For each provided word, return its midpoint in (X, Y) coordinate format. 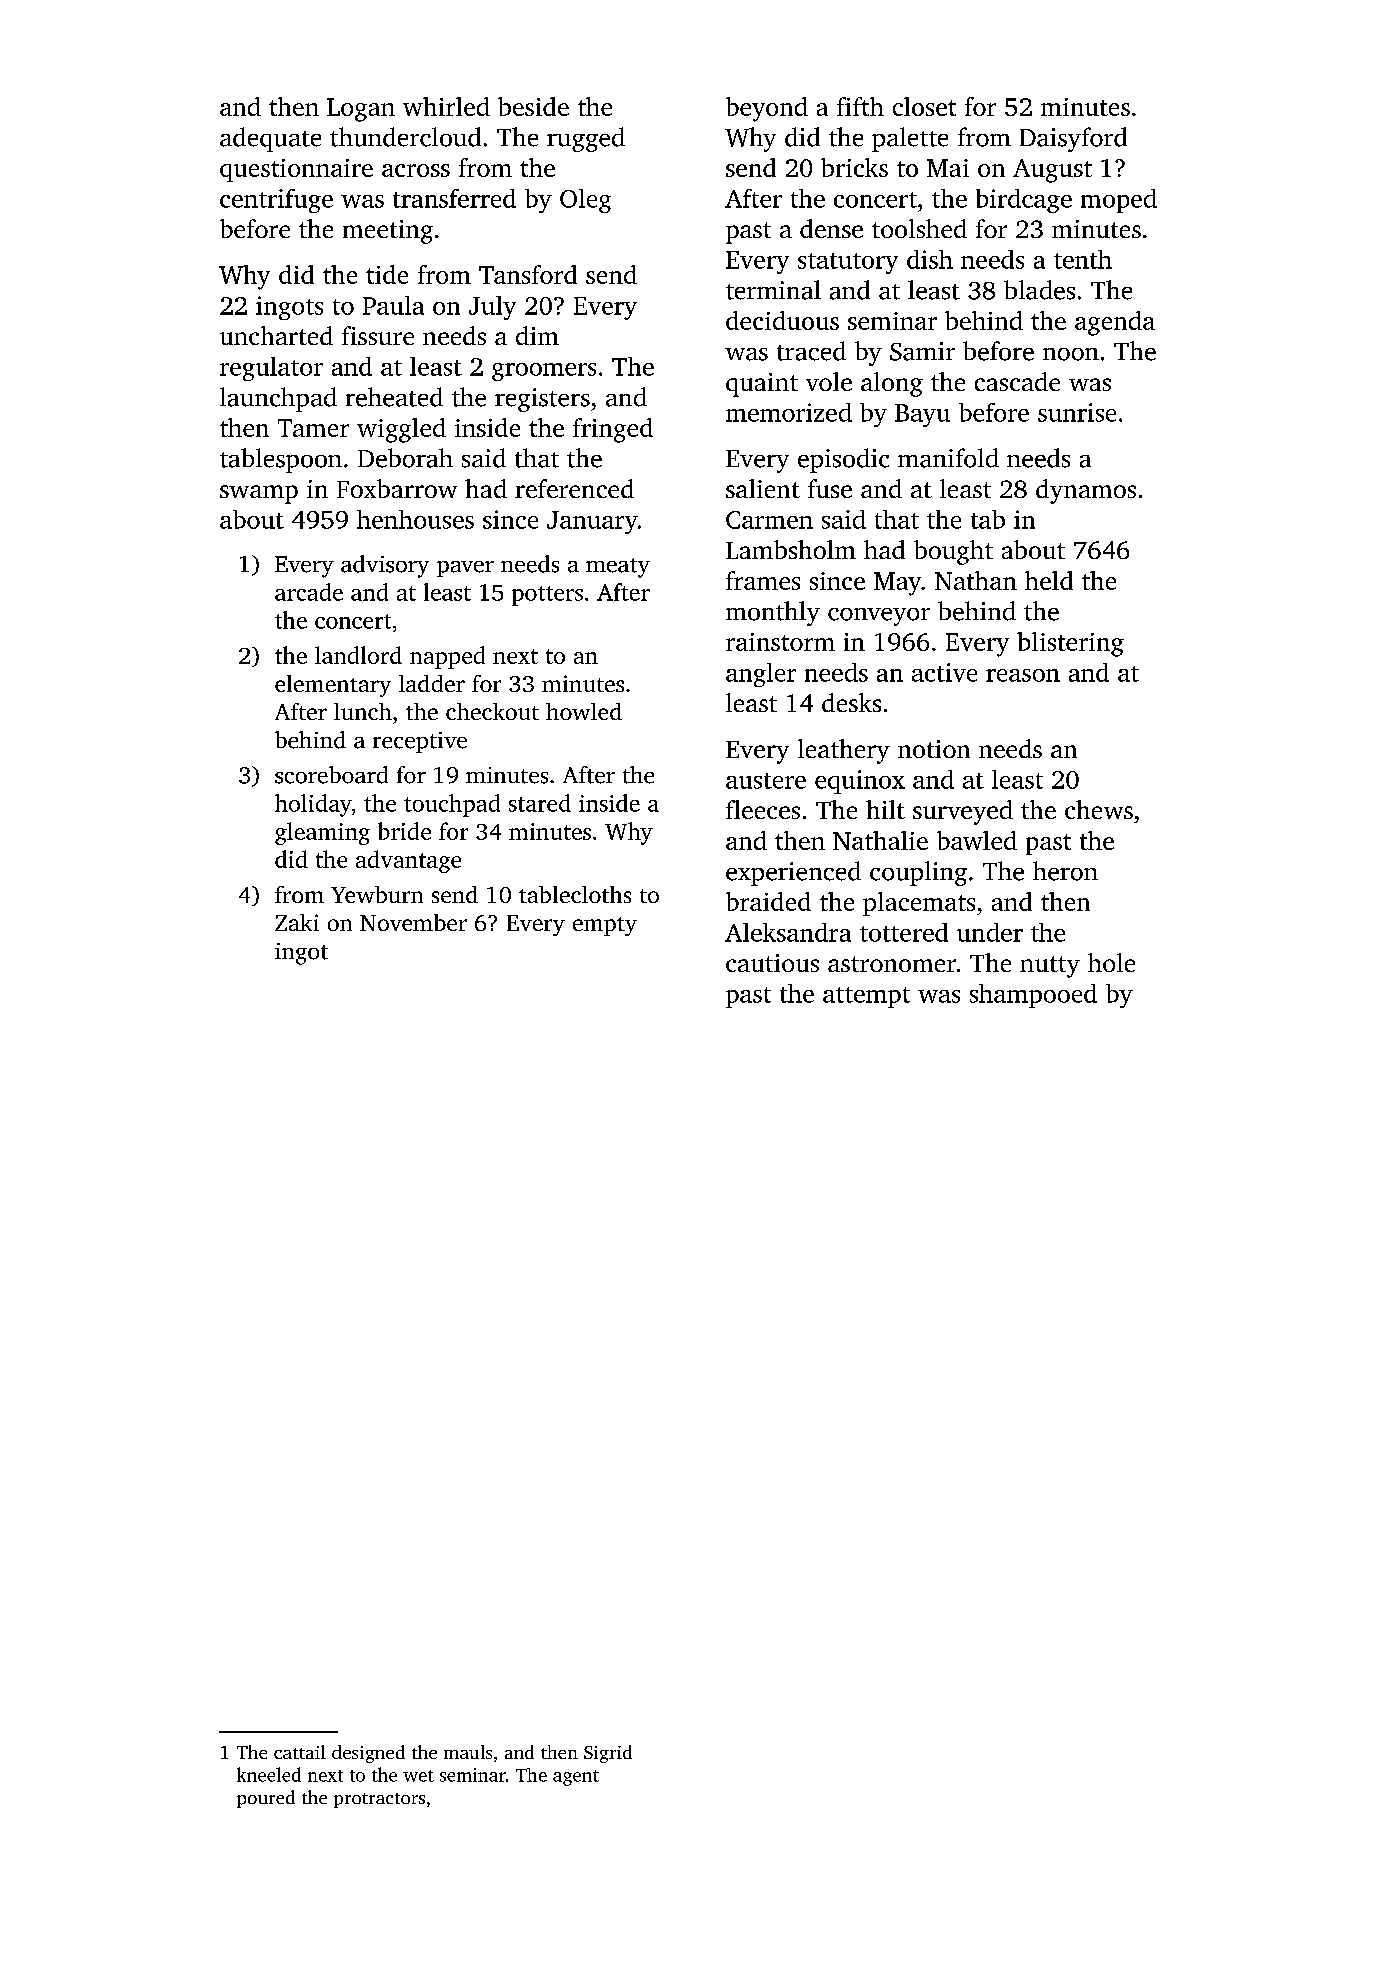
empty (605, 926)
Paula (393, 305)
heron (1065, 871)
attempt (866, 997)
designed (368, 1754)
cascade (1017, 381)
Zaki (297, 922)
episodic (843, 460)
